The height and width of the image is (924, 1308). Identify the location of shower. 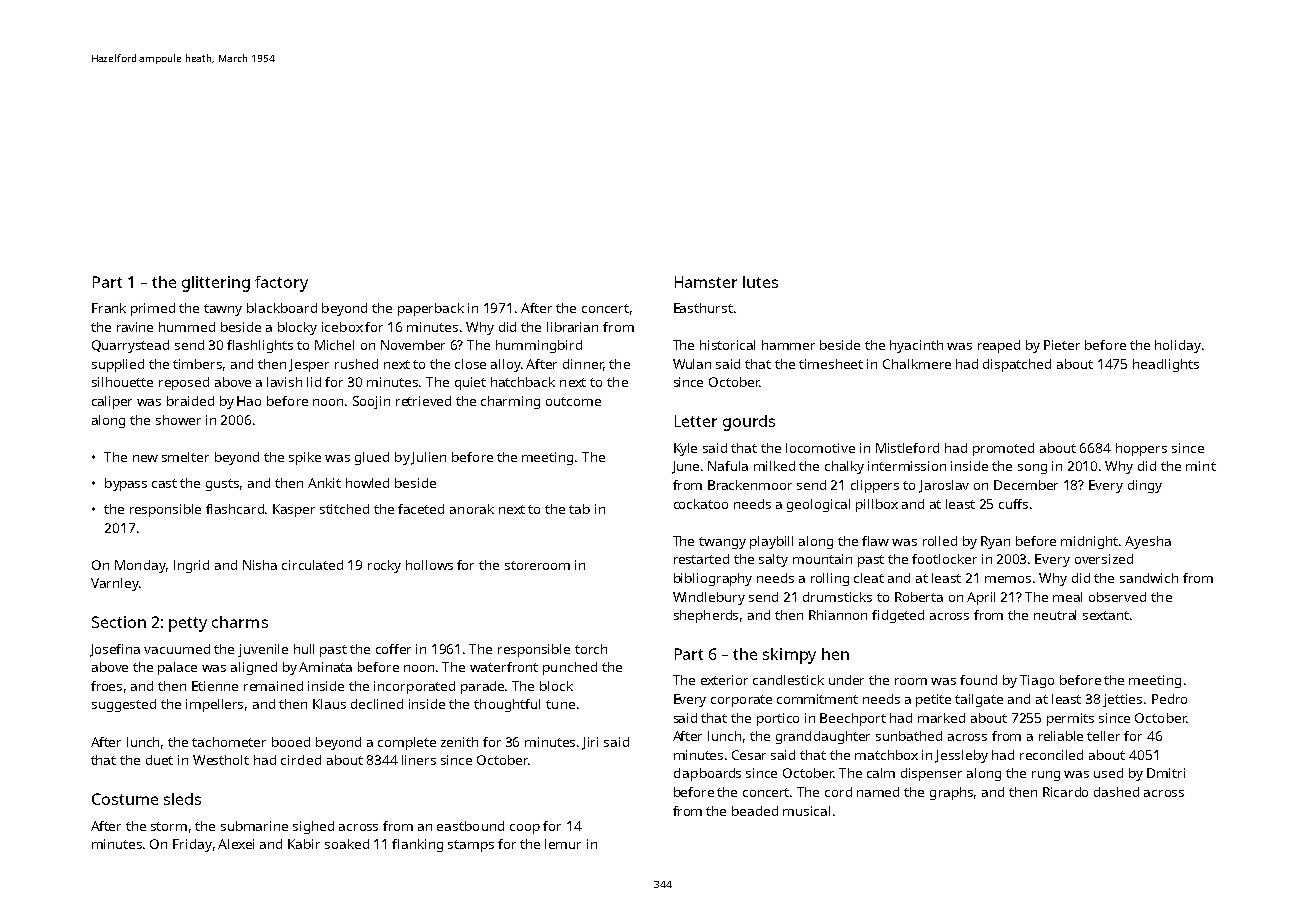
(178, 420).
